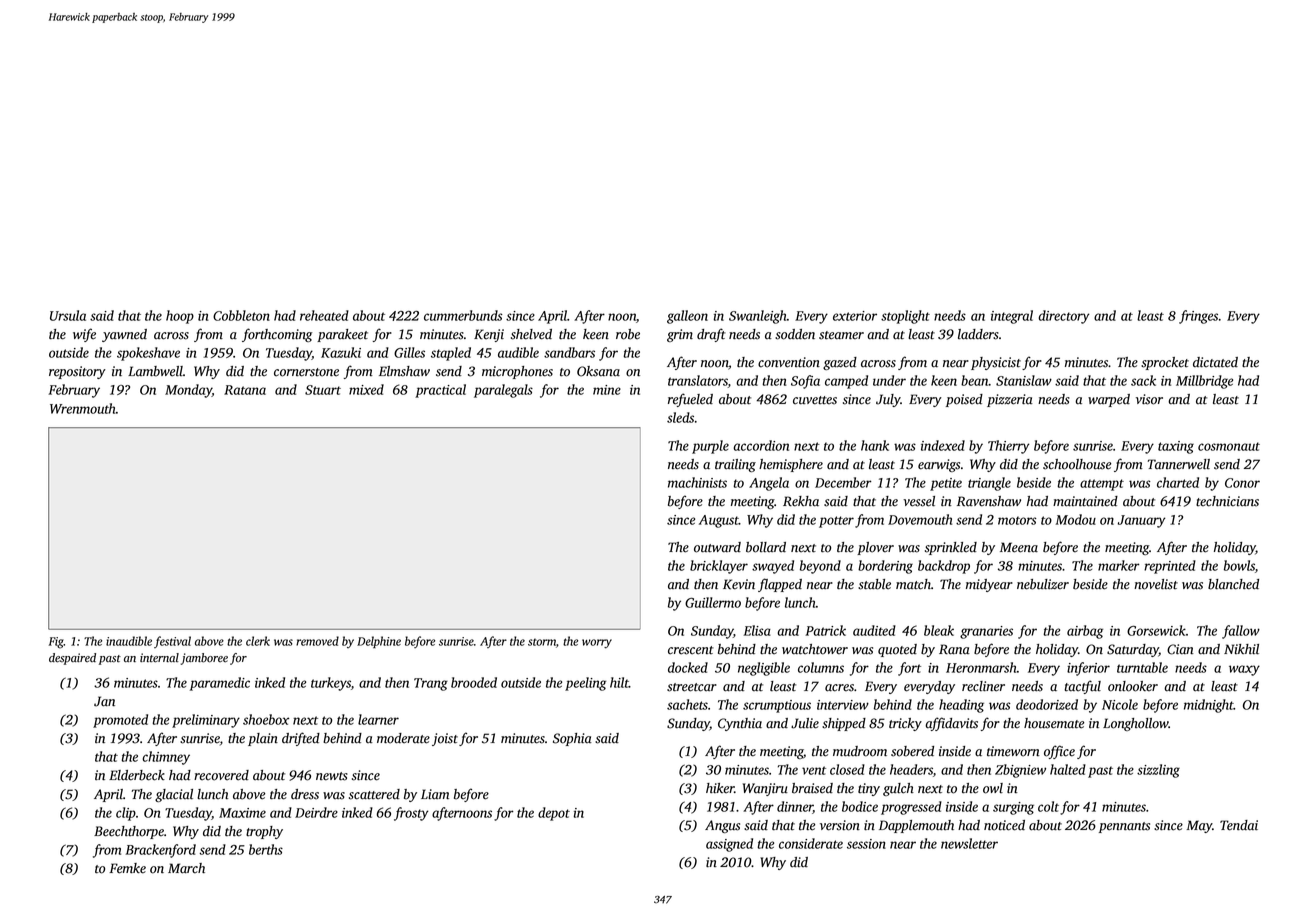 Image resolution: width=1308 pixels, height=924 pixels. Describe the element at coordinates (172, 642) in the page. I see `festival` at that location.
